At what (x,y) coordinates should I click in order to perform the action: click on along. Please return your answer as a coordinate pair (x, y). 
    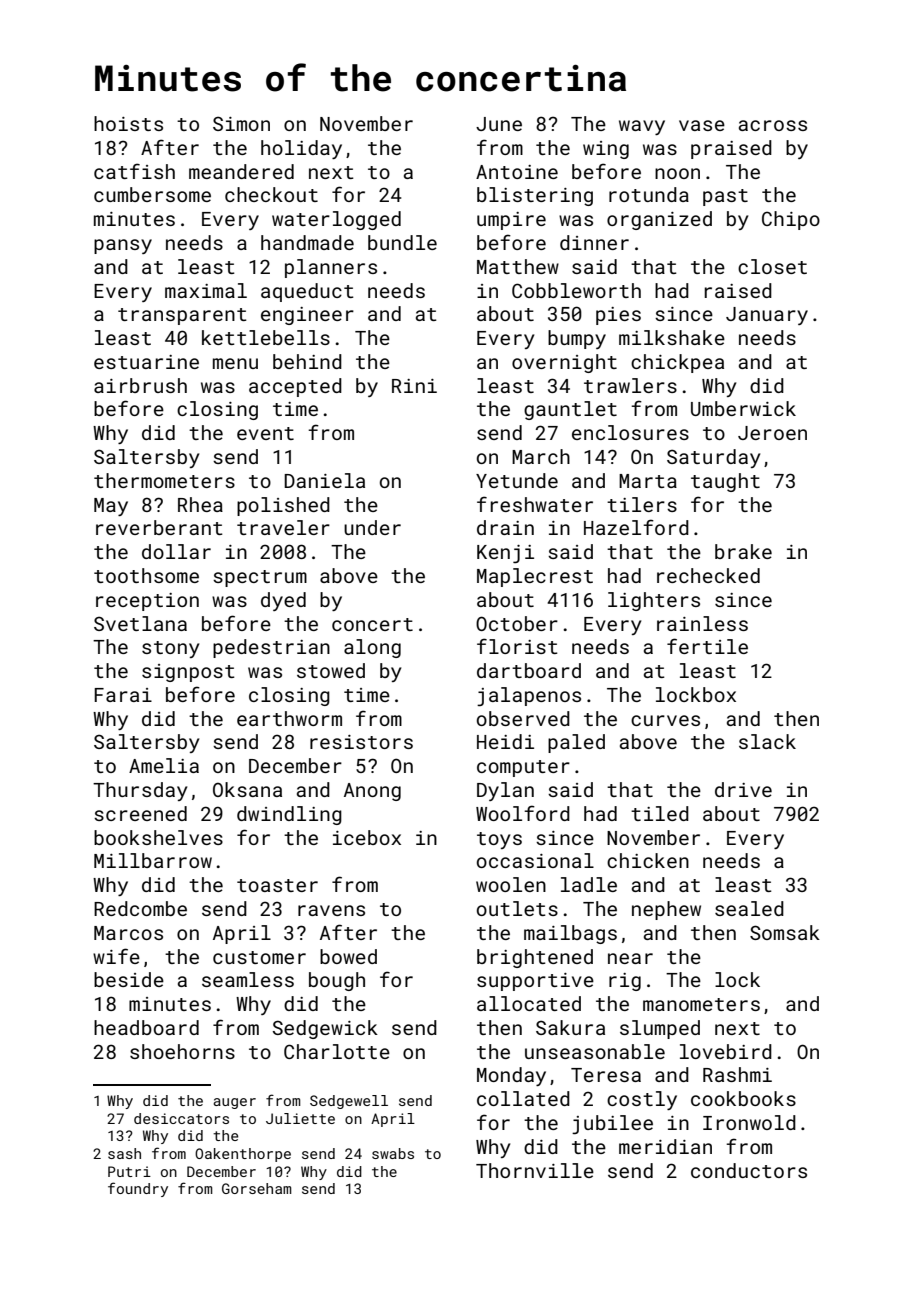
    Looking at the image, I should click on (372, 648).
